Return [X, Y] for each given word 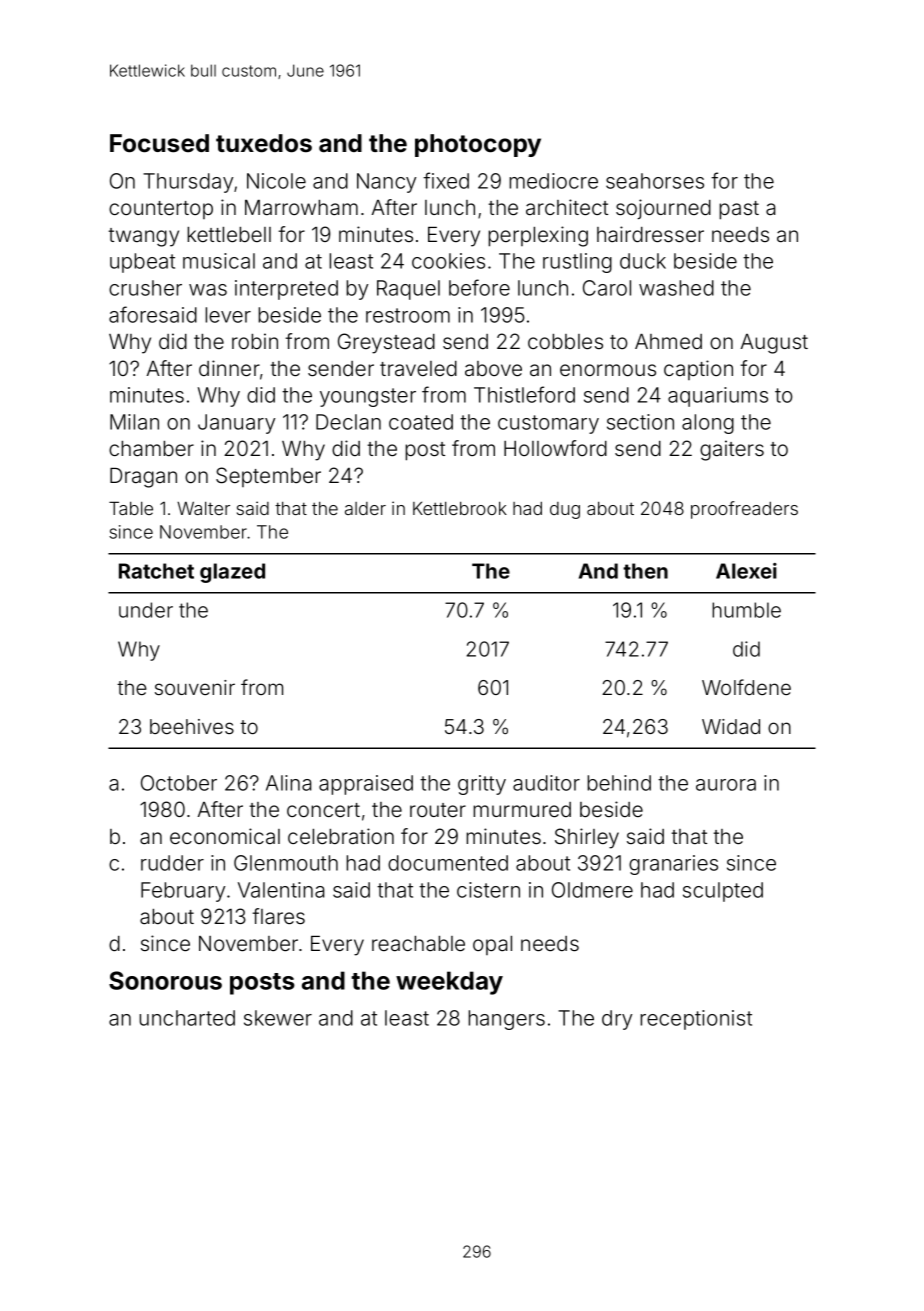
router [438, 810]
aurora [726, 785]
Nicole [276, 181]
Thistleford [524, 394]
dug [565, 510]
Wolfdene [746, 687]
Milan [134, 422]
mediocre [553, 181]
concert [323, 810]
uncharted [187, 1018]
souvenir [195, 687]
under [146, 610]
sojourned [663, 209]
